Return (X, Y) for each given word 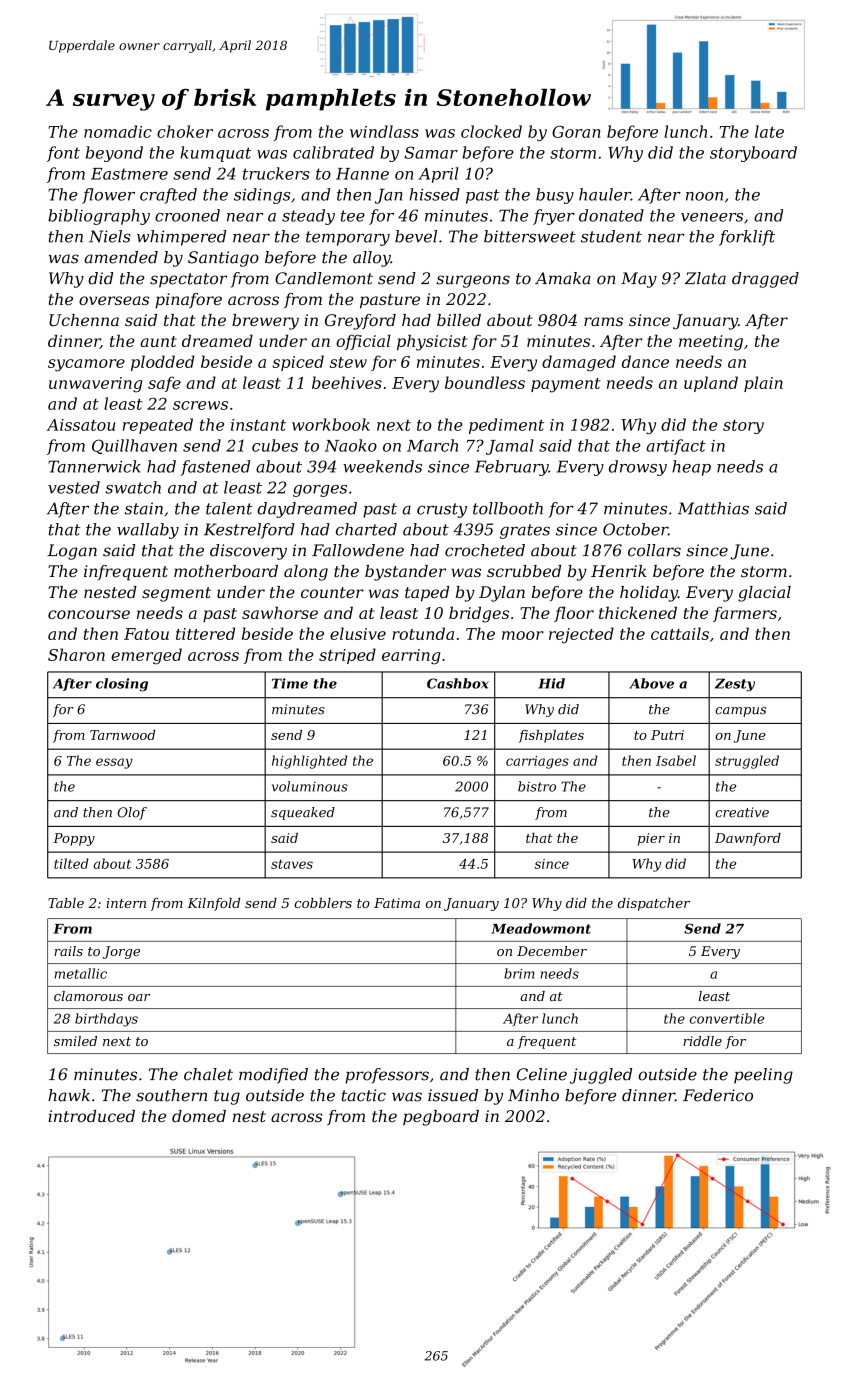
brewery (265, 322)
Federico (718, 1095)
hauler (605, 194)
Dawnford (748, 839)
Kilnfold (213, 904)
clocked (491, 131)
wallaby (148, 531)
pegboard (441, 1118)
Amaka (563, 278)
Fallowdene (358, 550)
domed (199, 1116)
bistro (537, 786)
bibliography (99, 217)
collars (654, 550)
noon (704, 196)
